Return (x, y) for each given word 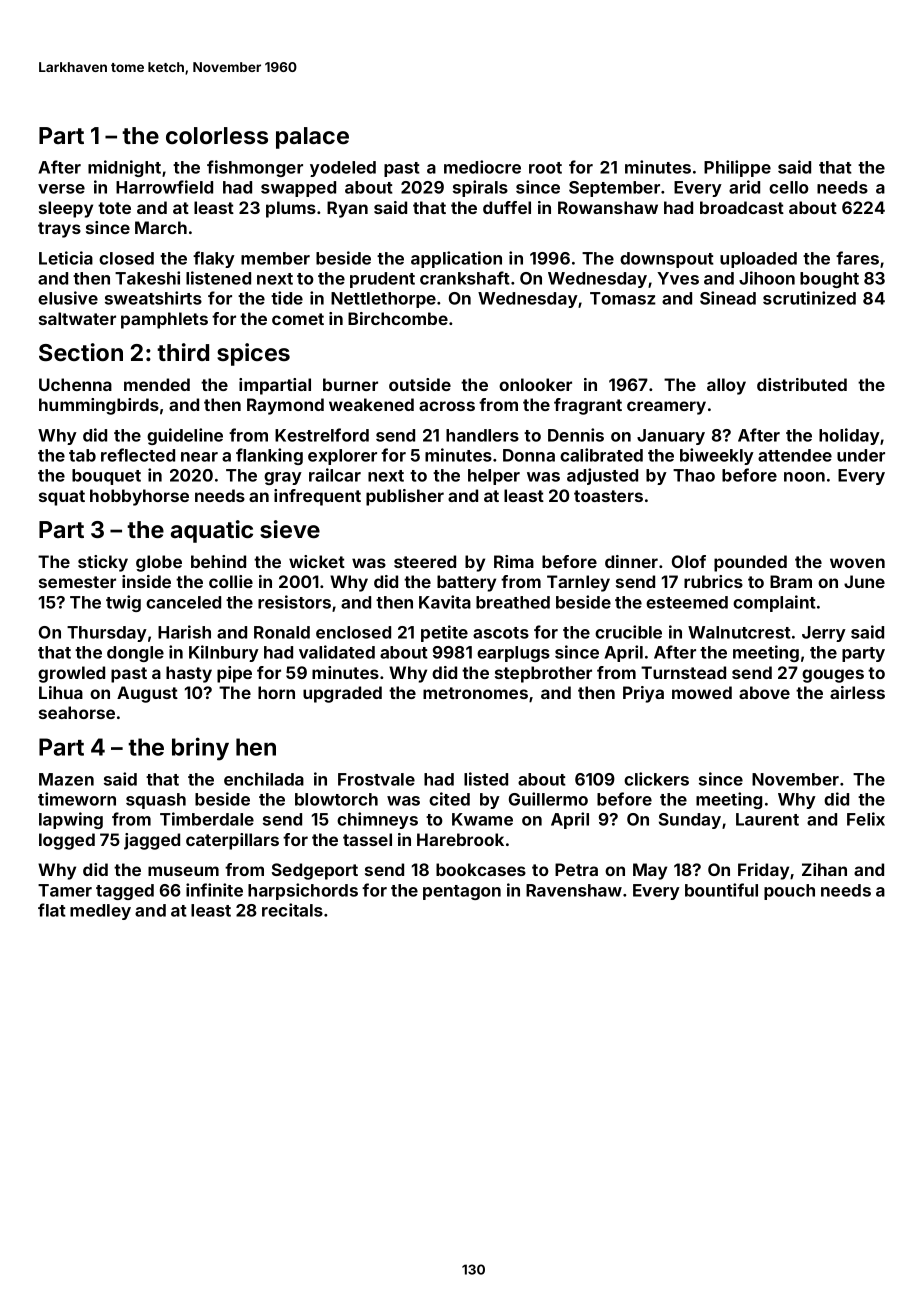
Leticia (66, 258)
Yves (678, 278)
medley (100, 912)
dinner (631, 561)
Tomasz (623, 298)
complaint (774, 603)
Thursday (107, 634)
